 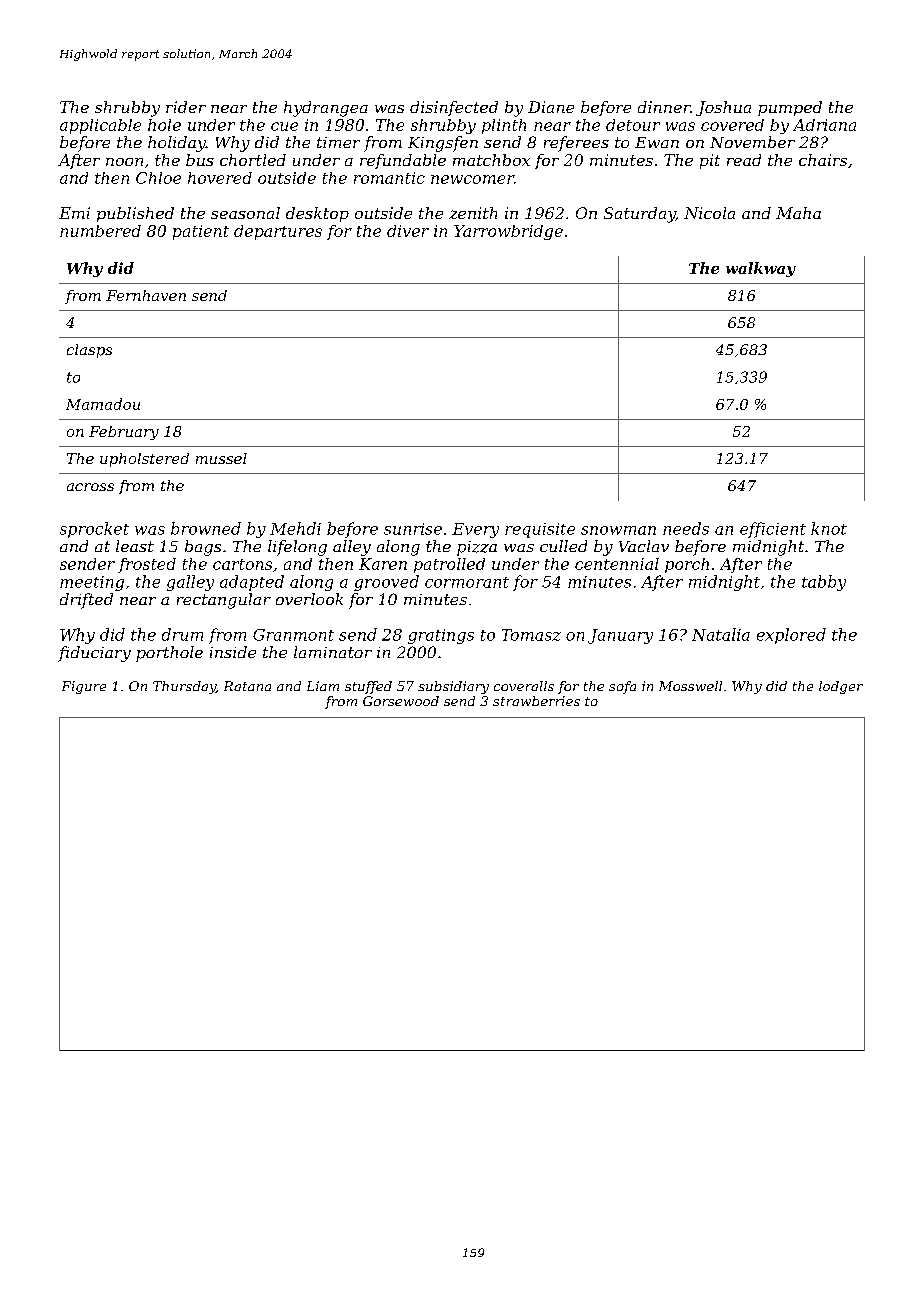 What do you see at coordinates (536, 701) in the screenshot?
I see `strawberries` at bounding box center [536, 701].
